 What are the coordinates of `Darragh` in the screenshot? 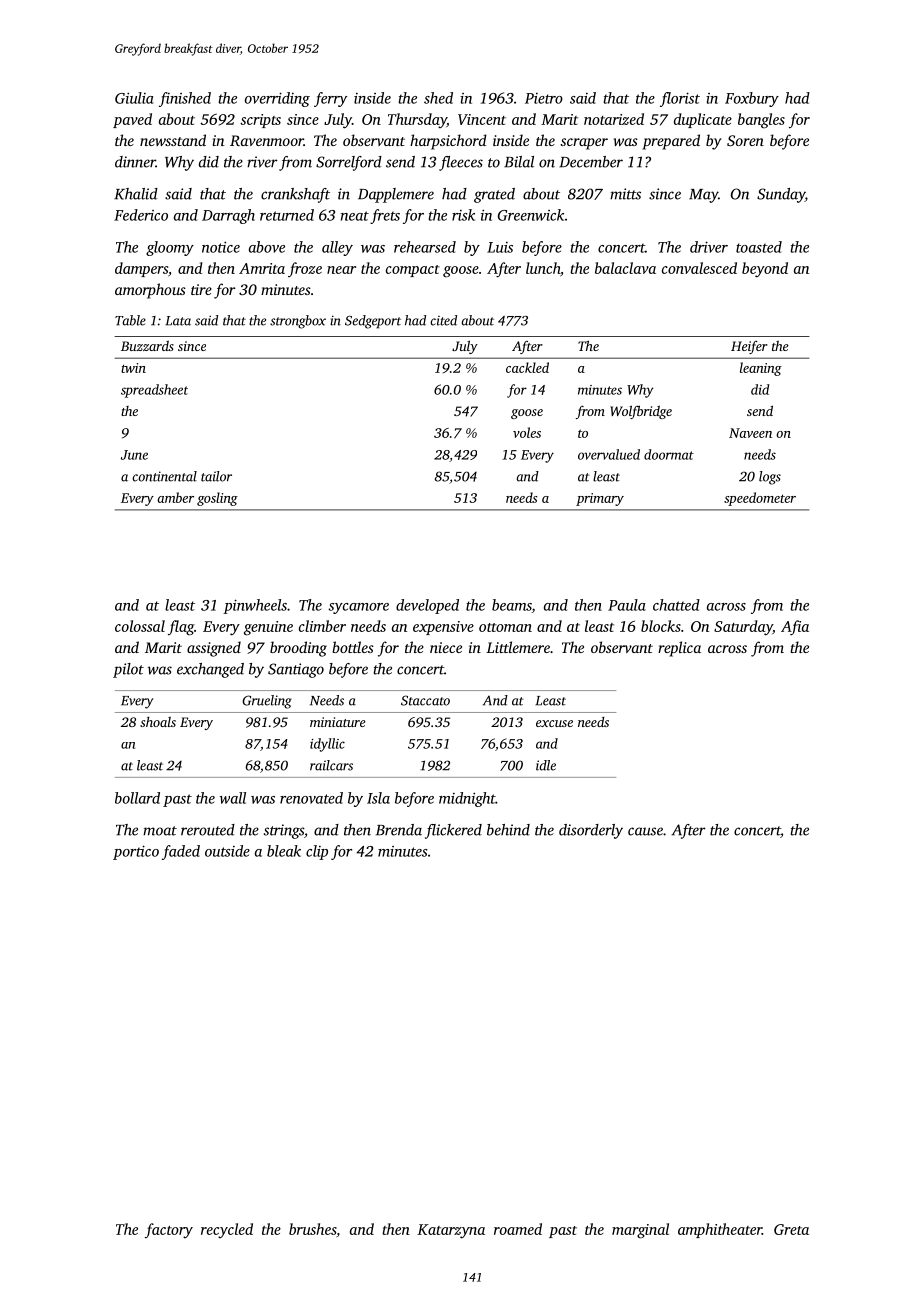 It's located at (228, 216).
